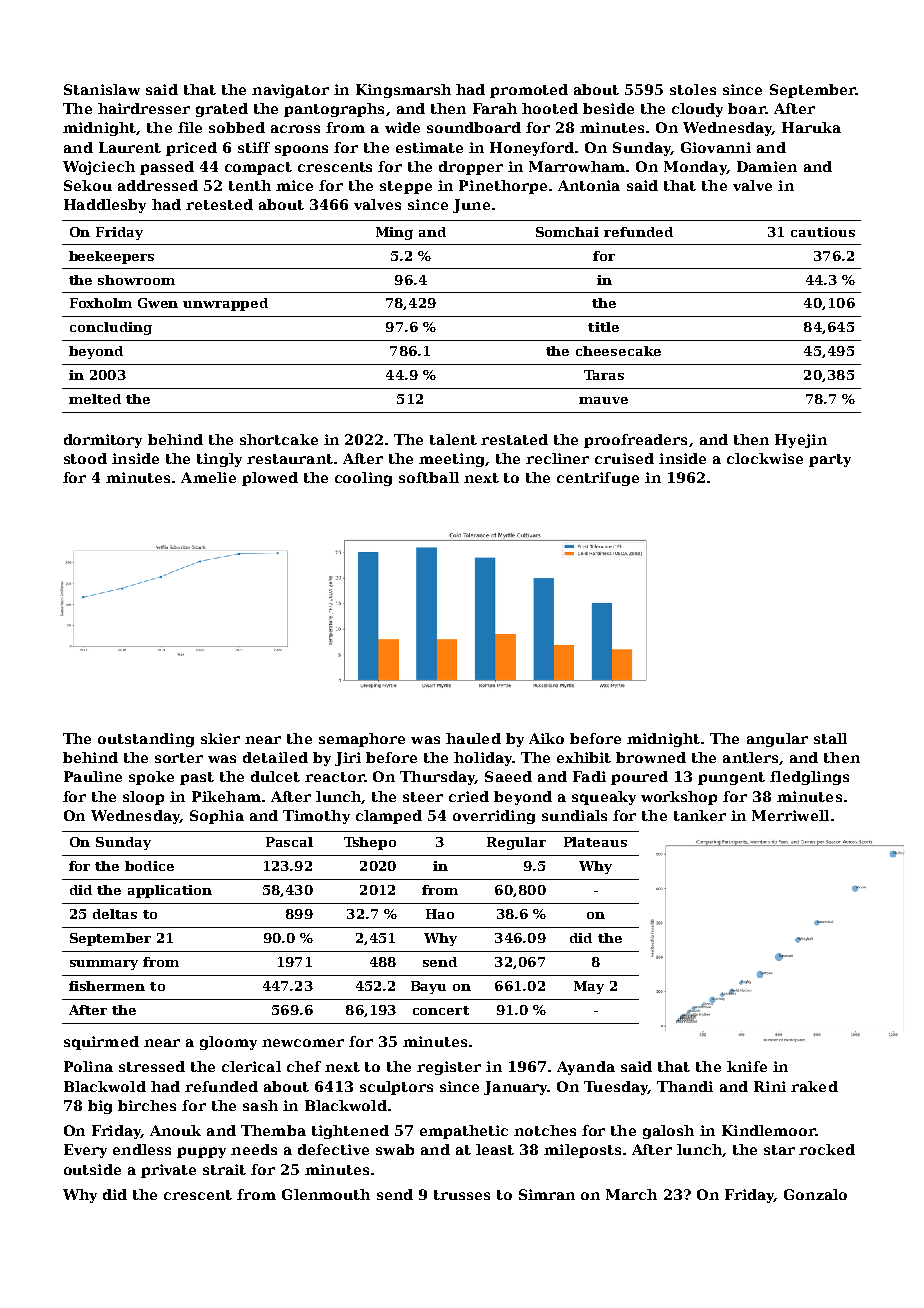  Describe the element at coordinates (130, 147) in the screenshot. I see `Laurent` at that location.
